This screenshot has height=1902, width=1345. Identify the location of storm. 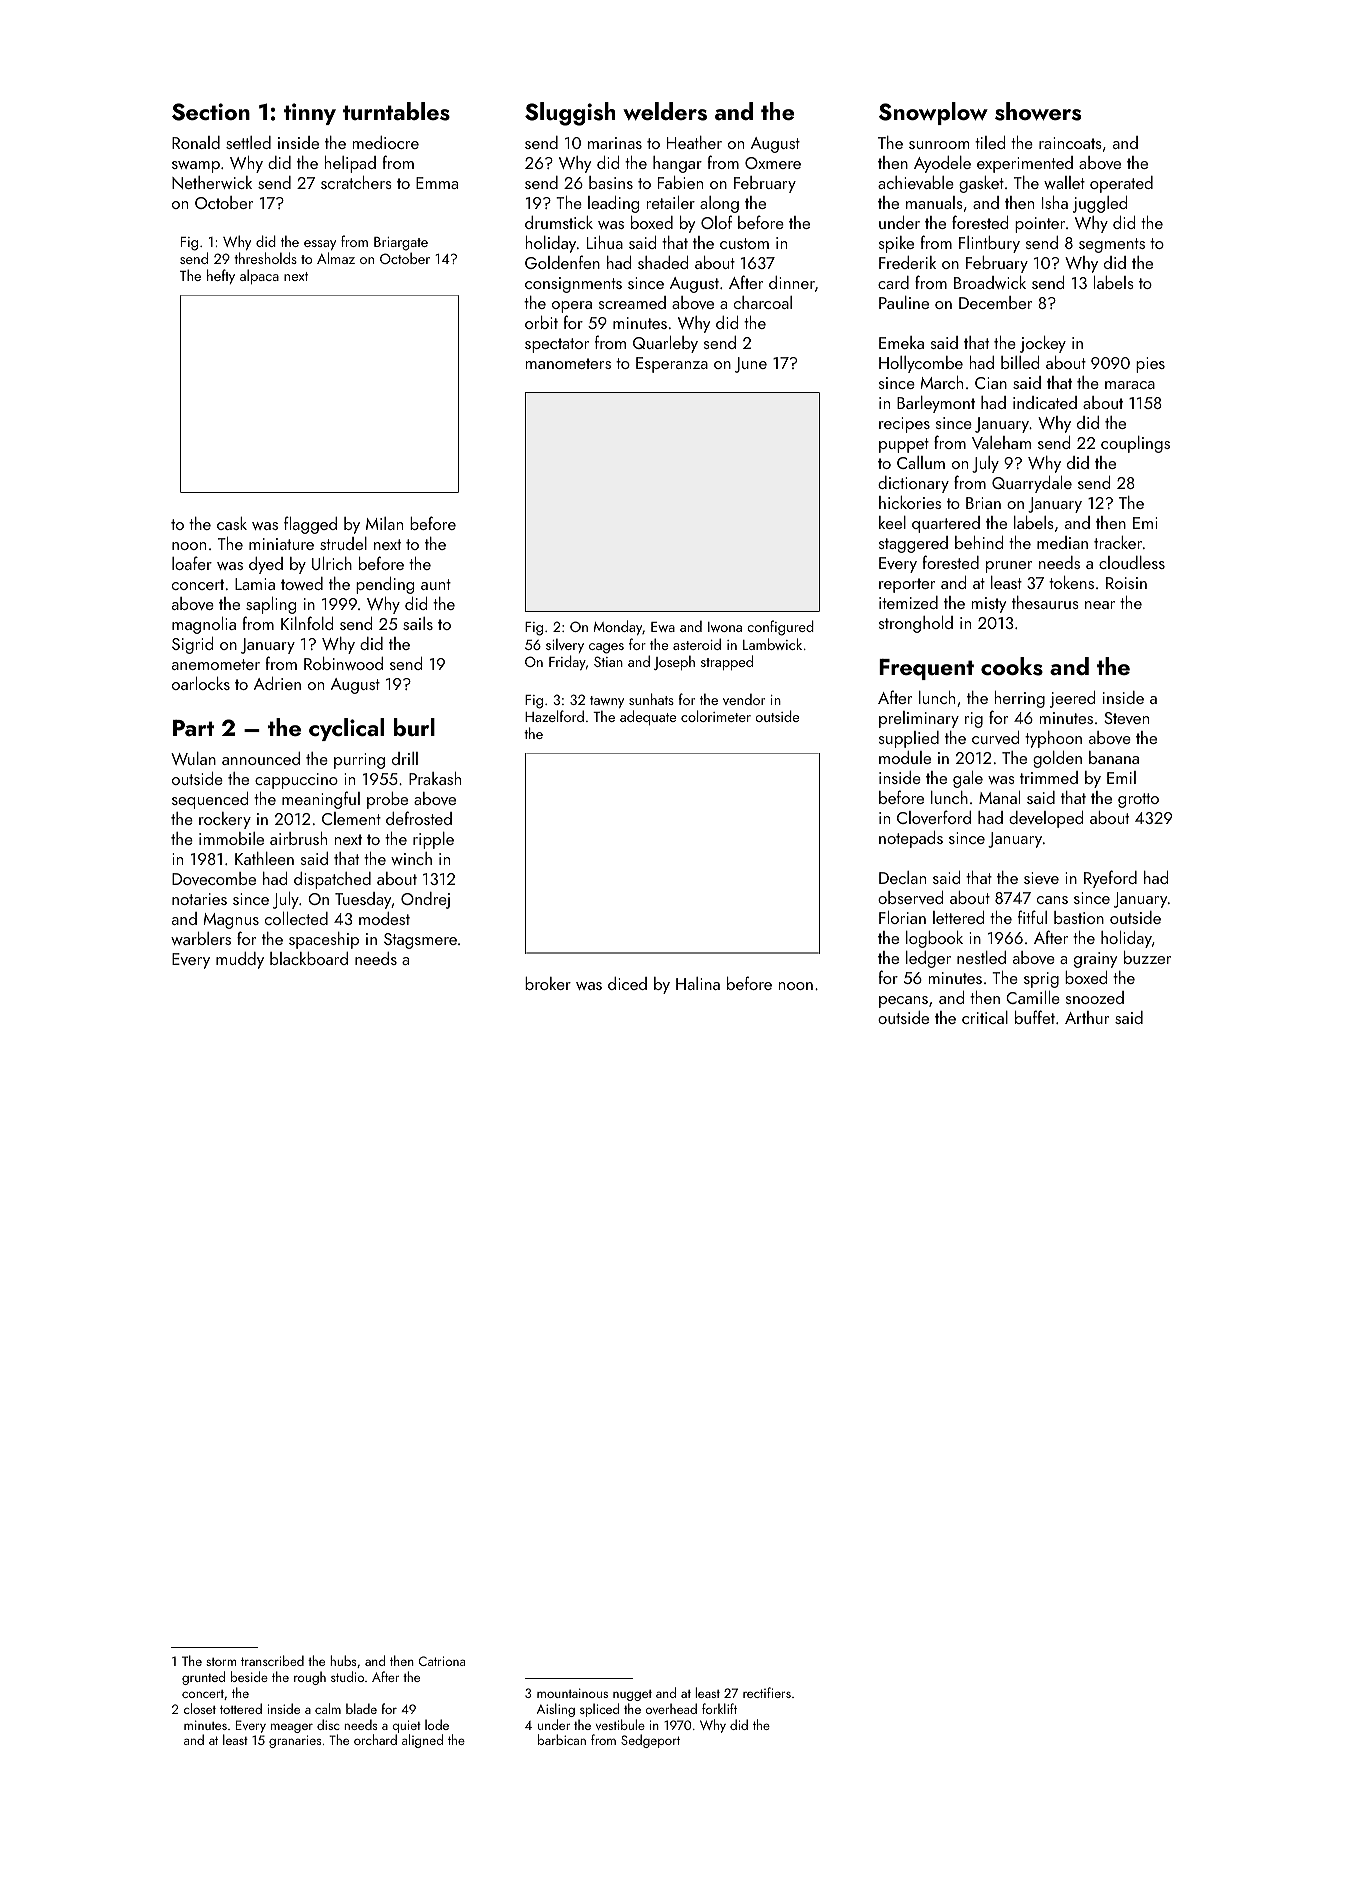
(221, 1662).
